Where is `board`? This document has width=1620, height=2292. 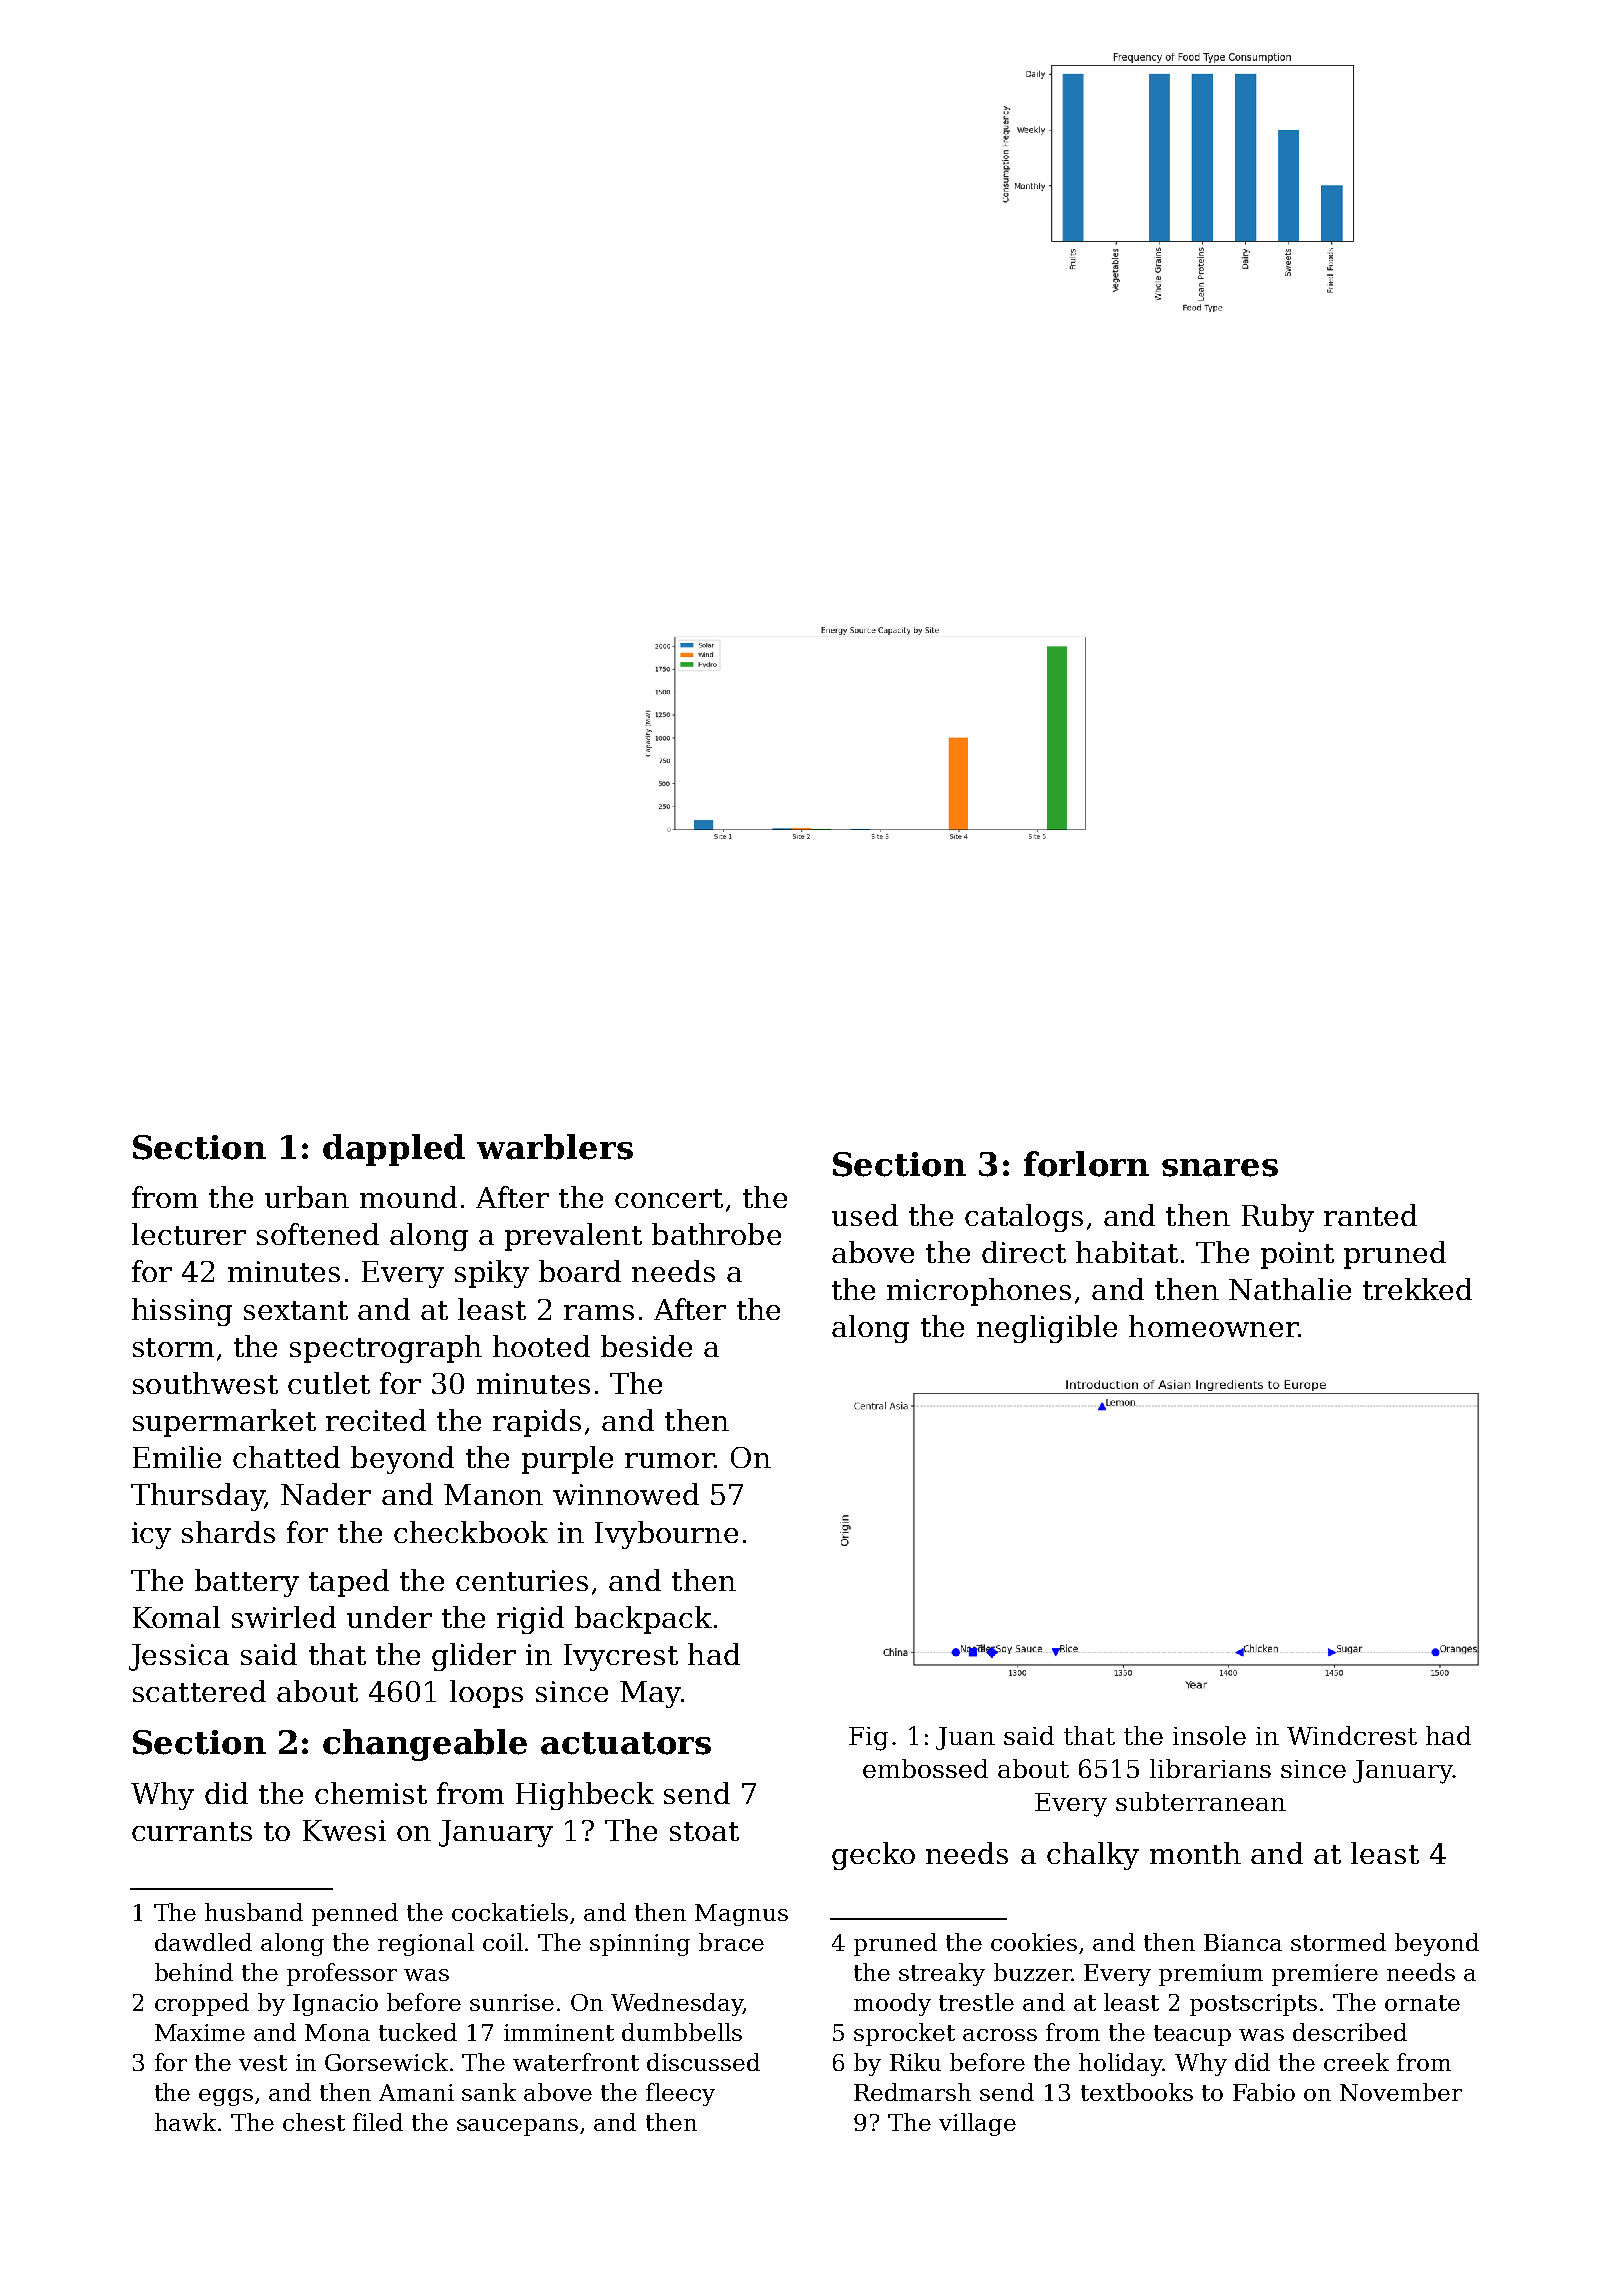 board is located at coordinates (580, 1271).
